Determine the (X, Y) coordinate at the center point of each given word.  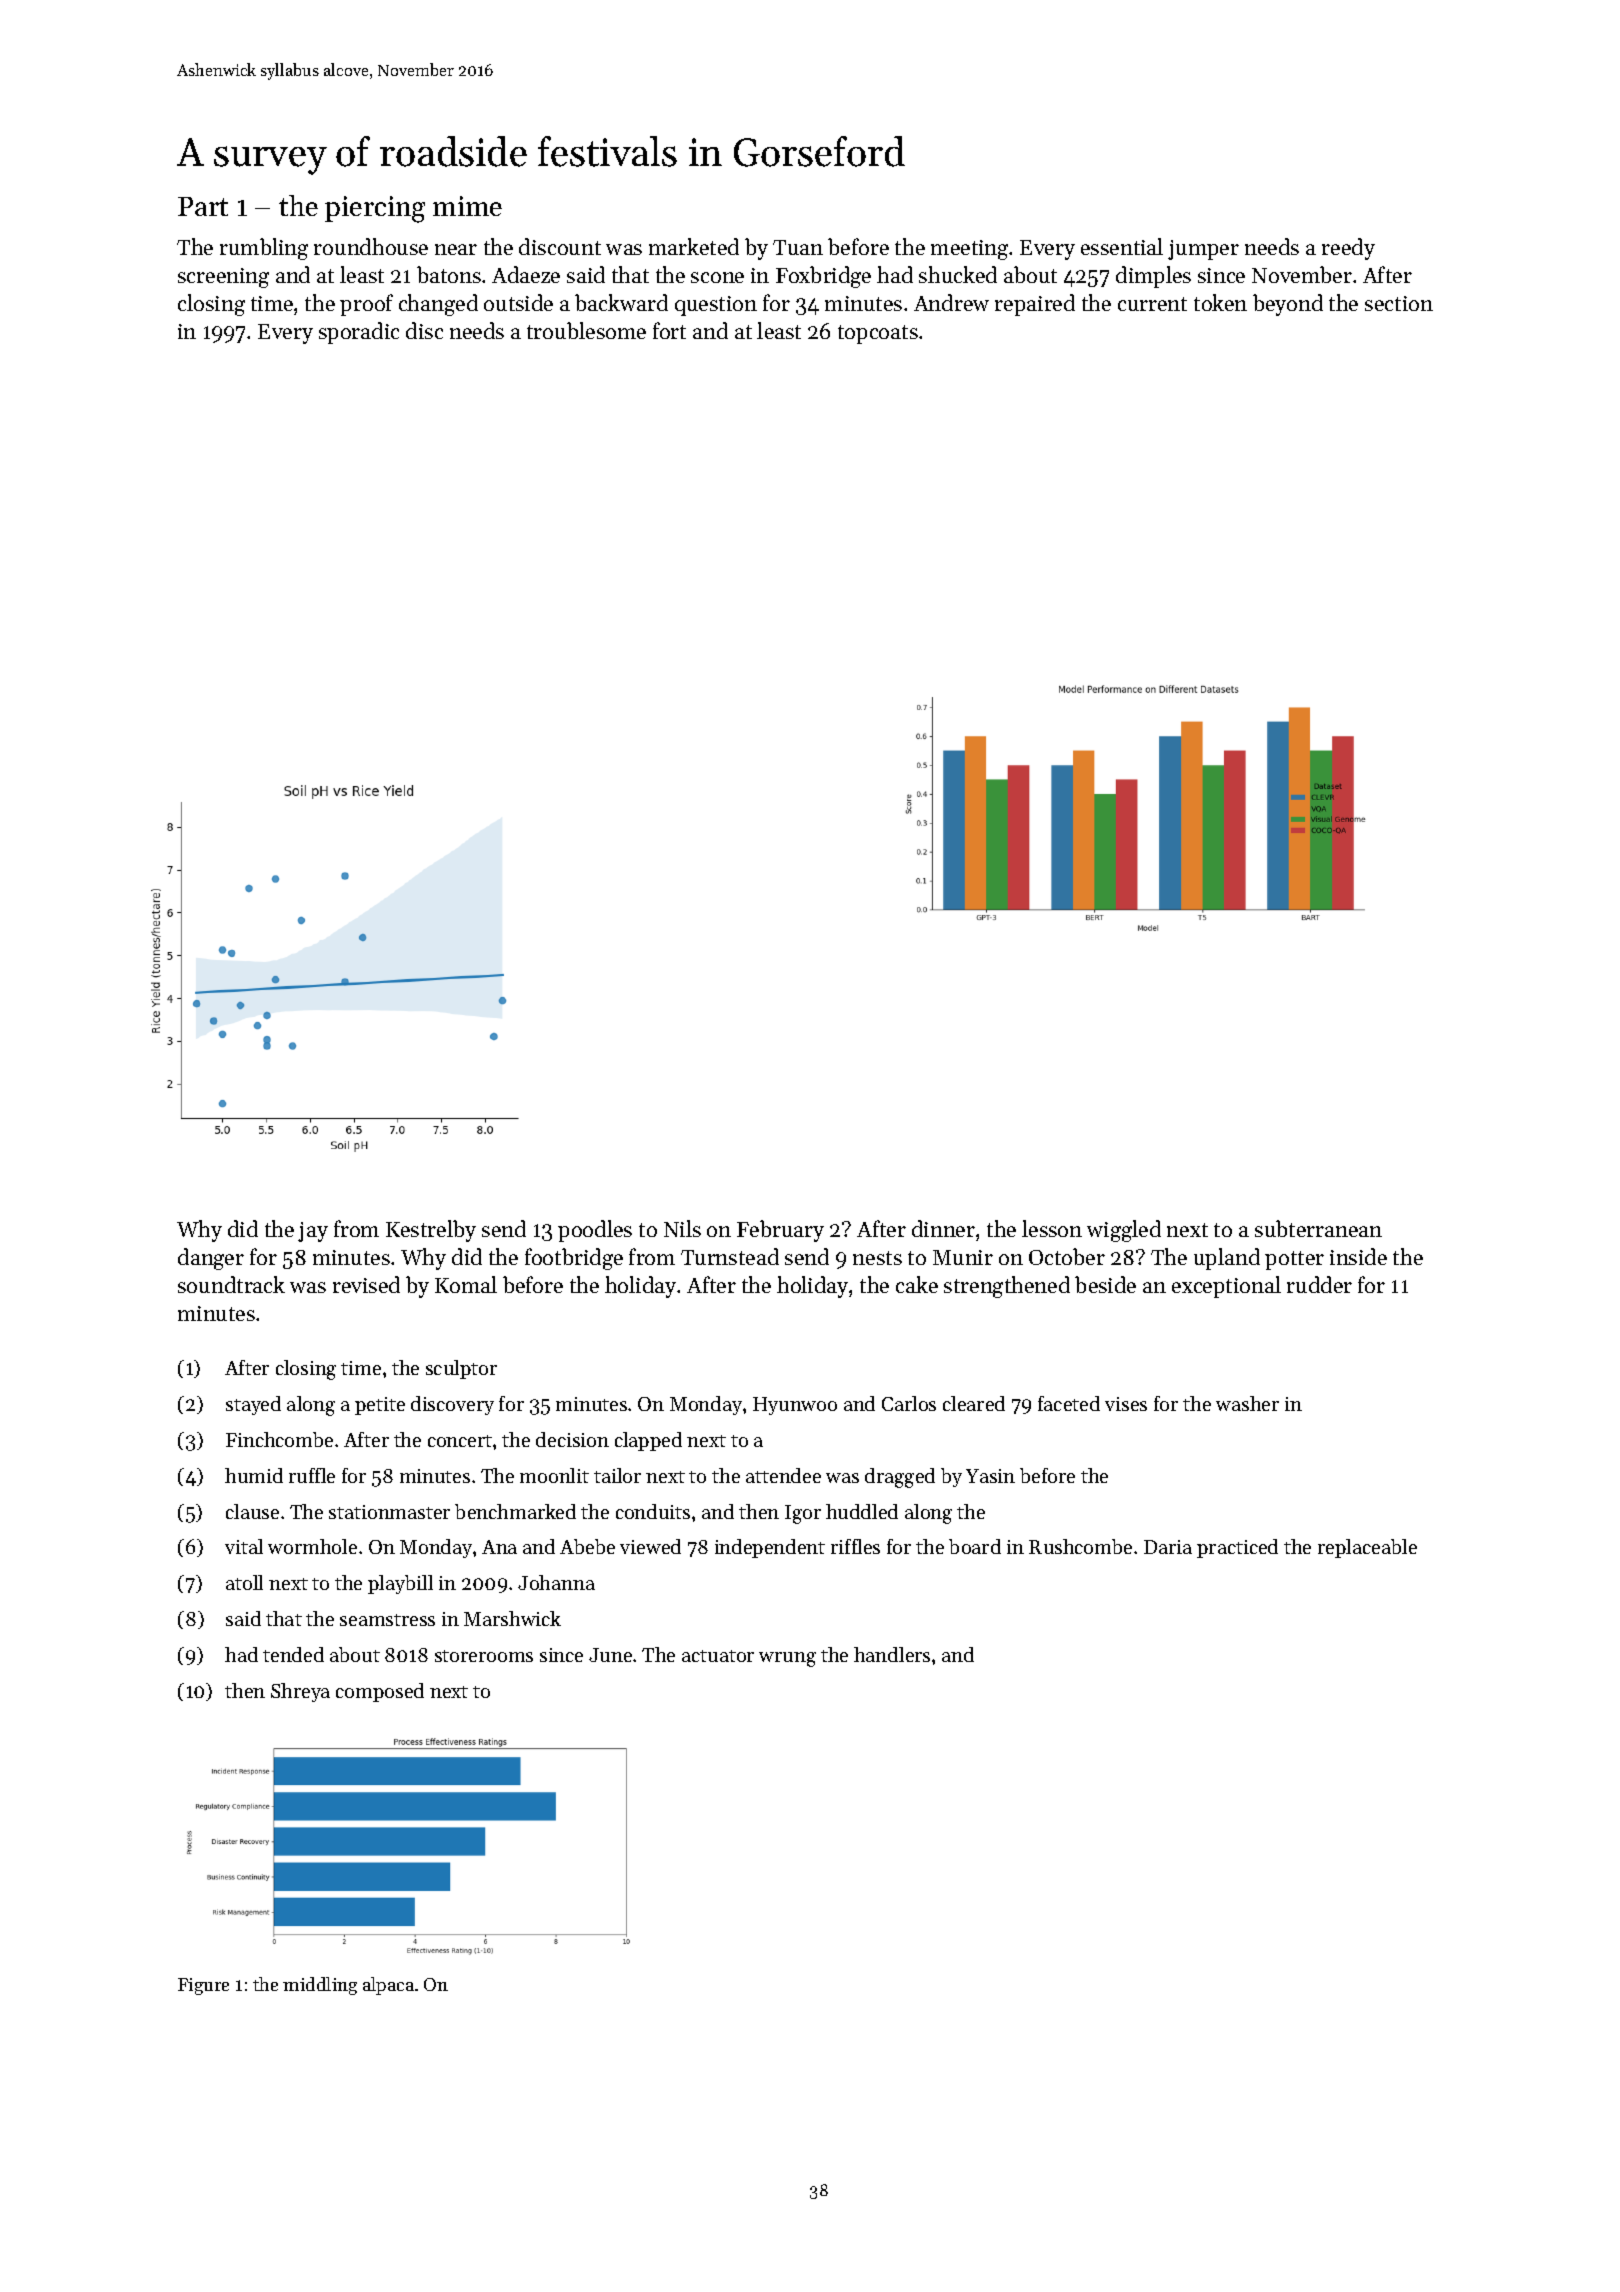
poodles (595, 1231)
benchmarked (515, 1511)
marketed (694, 246)
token (1220, 302)
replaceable (1367, 1548)
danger (211, 1259)
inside (1358, 1256)
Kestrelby (431, 1231)
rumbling (264, 249)
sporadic (359, 333)
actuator (718, 1656)
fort (669, 330)
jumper (1203, 250)
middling (320, 1986)
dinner (943, 1228)
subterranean (1318, 1228)
